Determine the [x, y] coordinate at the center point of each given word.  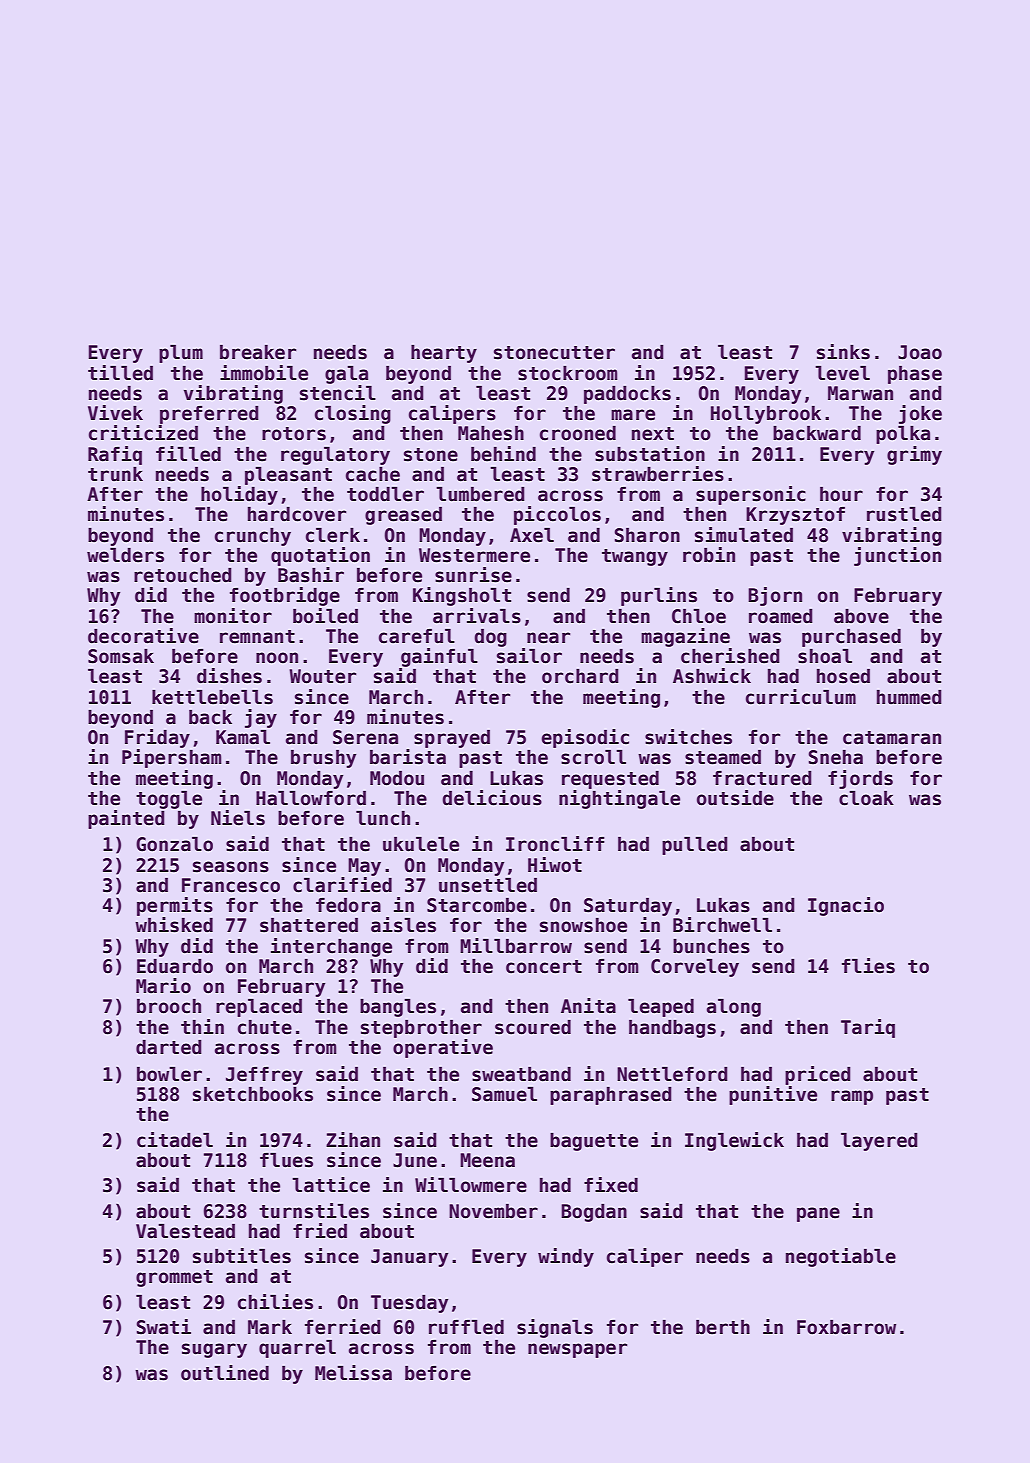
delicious [492, 798]
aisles [403, 925]
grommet [174, 1278]
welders [125, 555]
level [842, 373]
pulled [695, 845]
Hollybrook [766, 414]
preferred [209, 414]
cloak [866, 798]
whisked [174, 925]
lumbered [480, 494]
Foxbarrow [846, 1327]
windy [566, 1257]
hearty [444, 353]
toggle [169, 799]
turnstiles [314, 1211]
